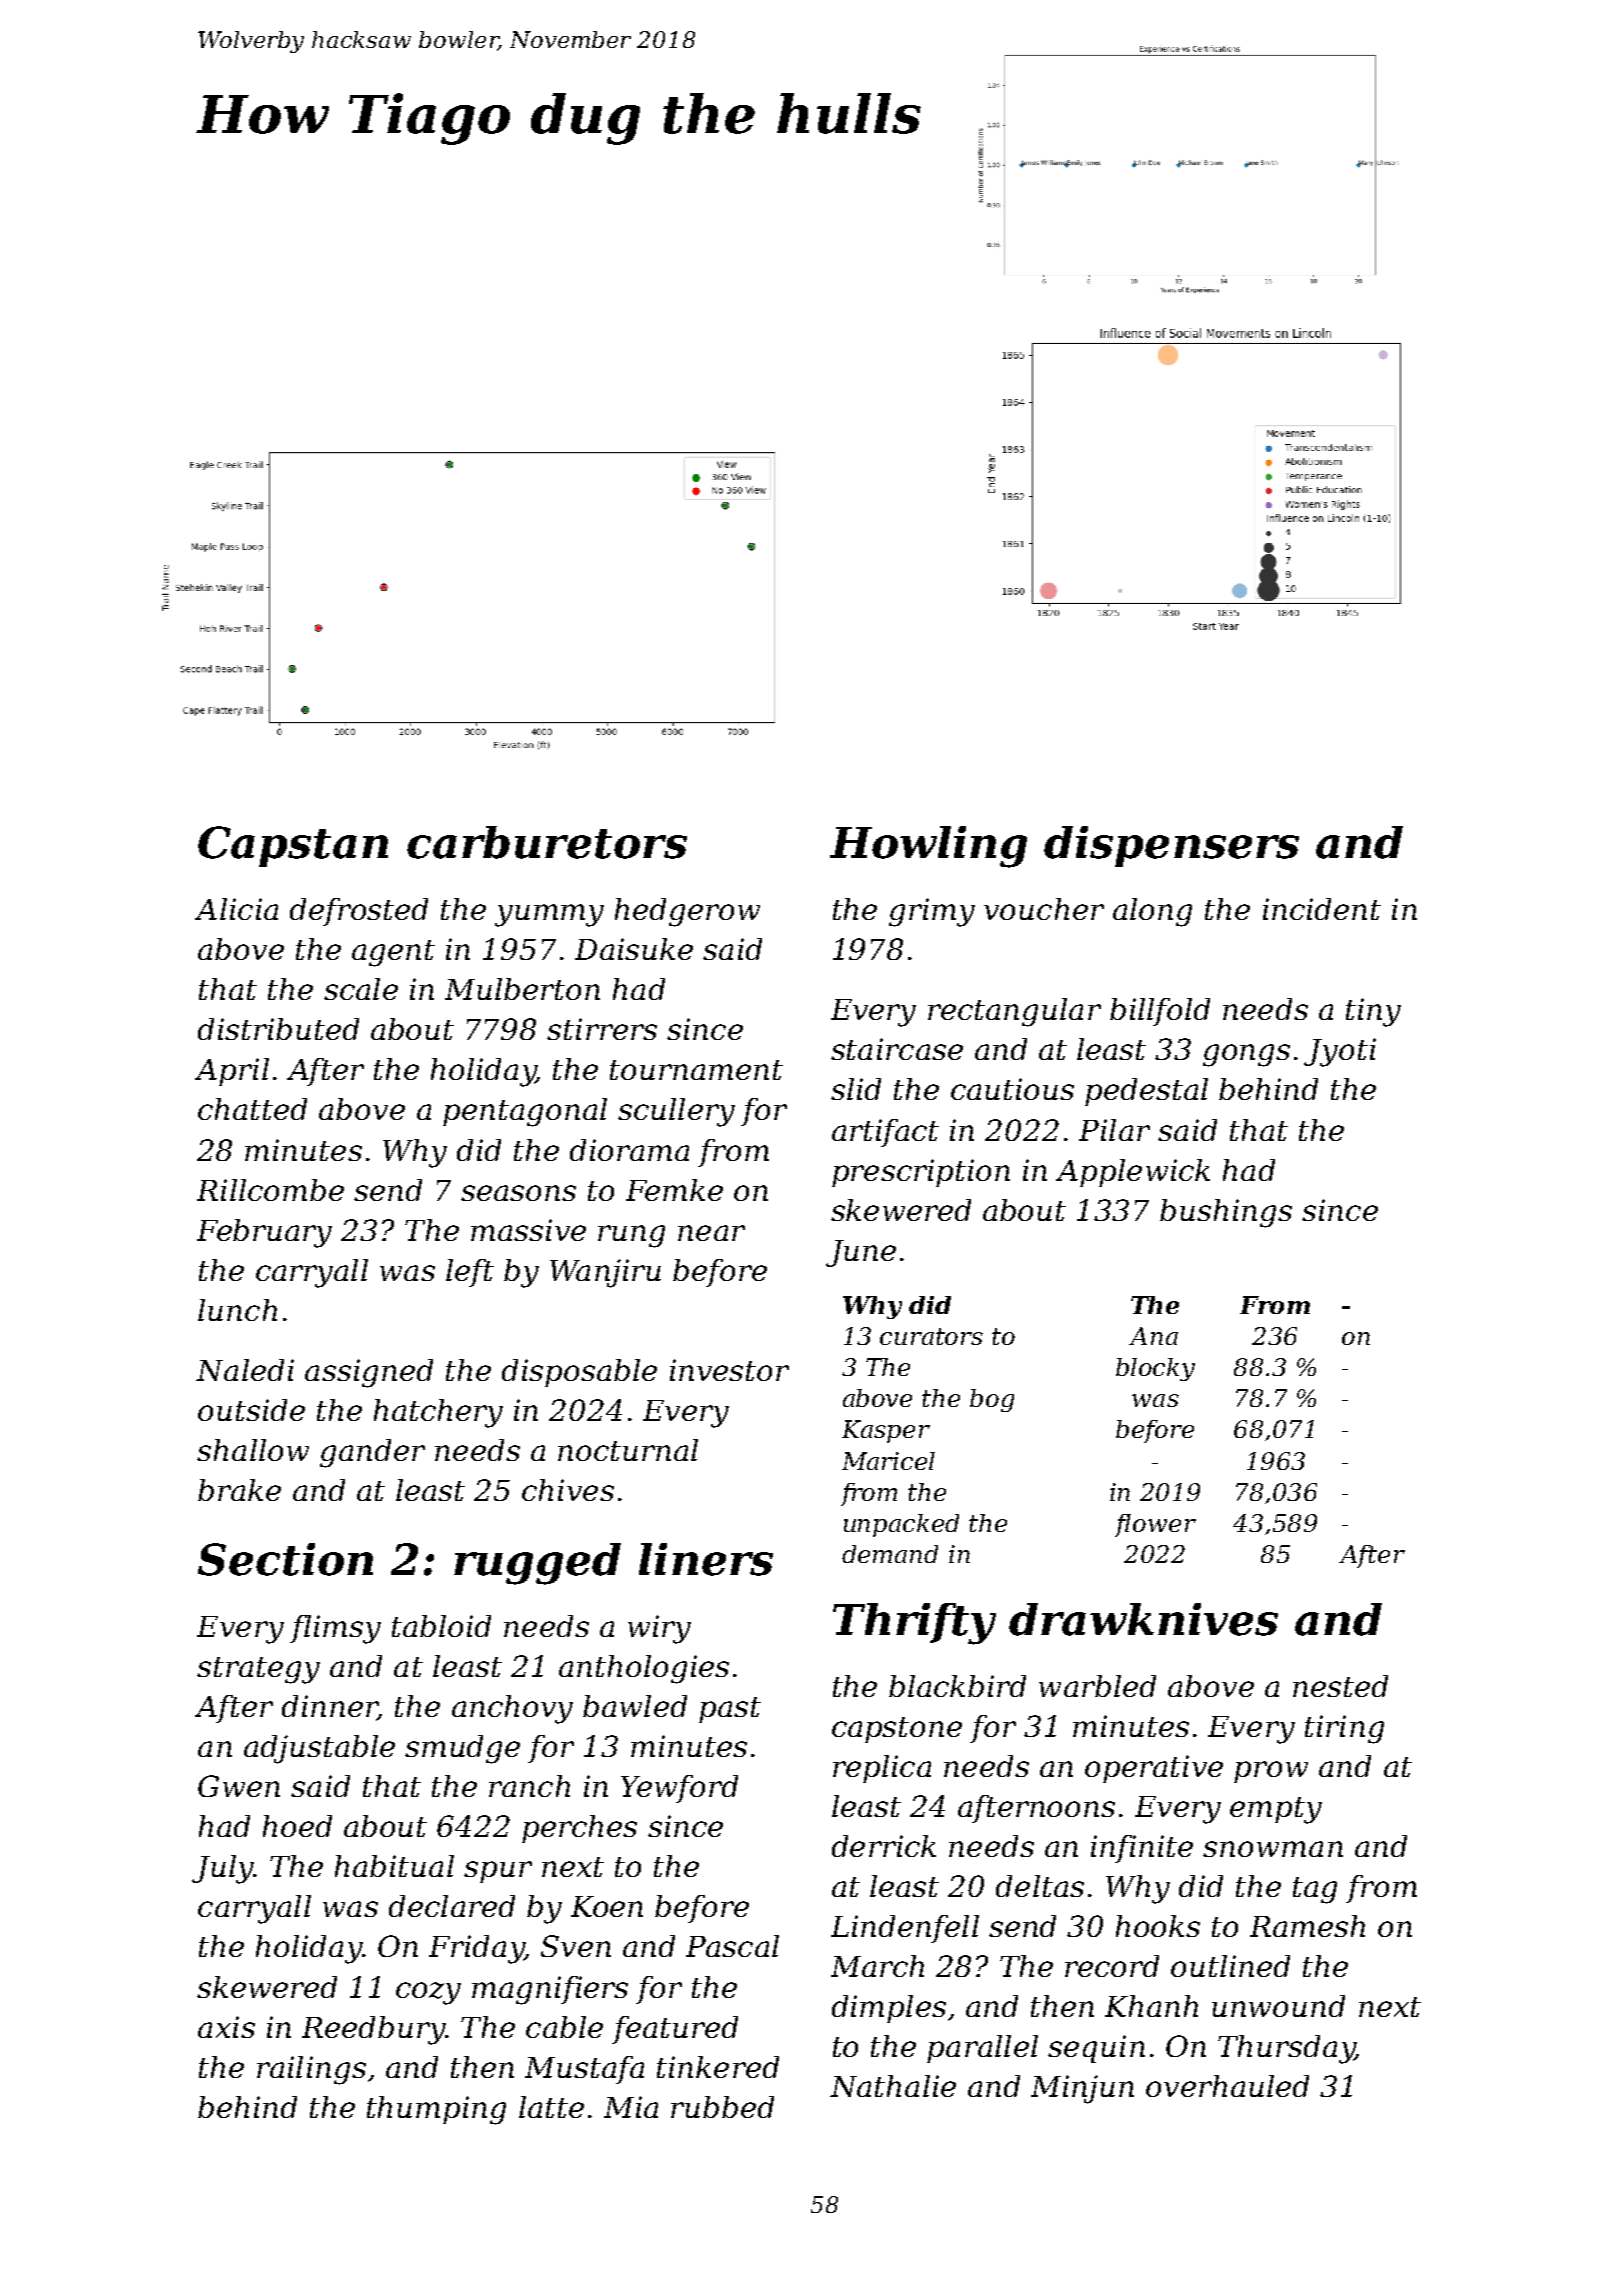 Image resolution: width=1620 pixels, height=2292 pixels. Describe the element at coordinates (931, 1336) in the document. I see `curators` at that location.
